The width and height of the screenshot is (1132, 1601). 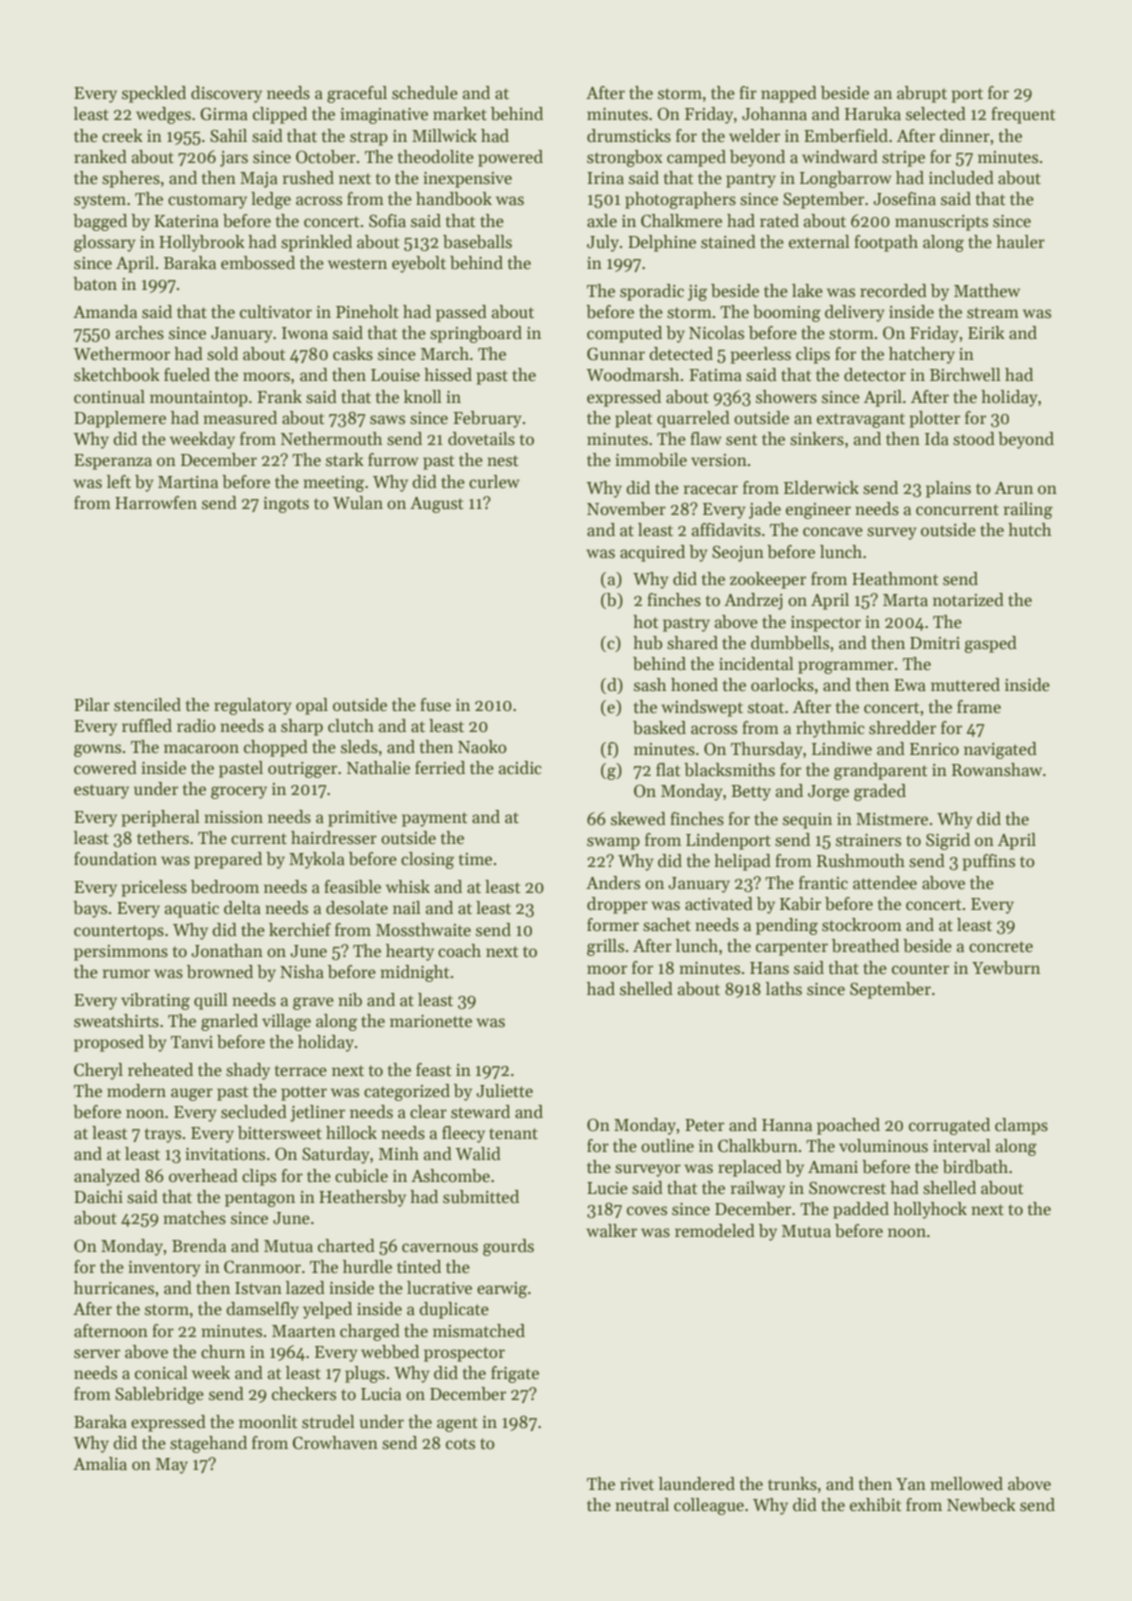 I want to click on earwig, so click(x=502, y=1290).
